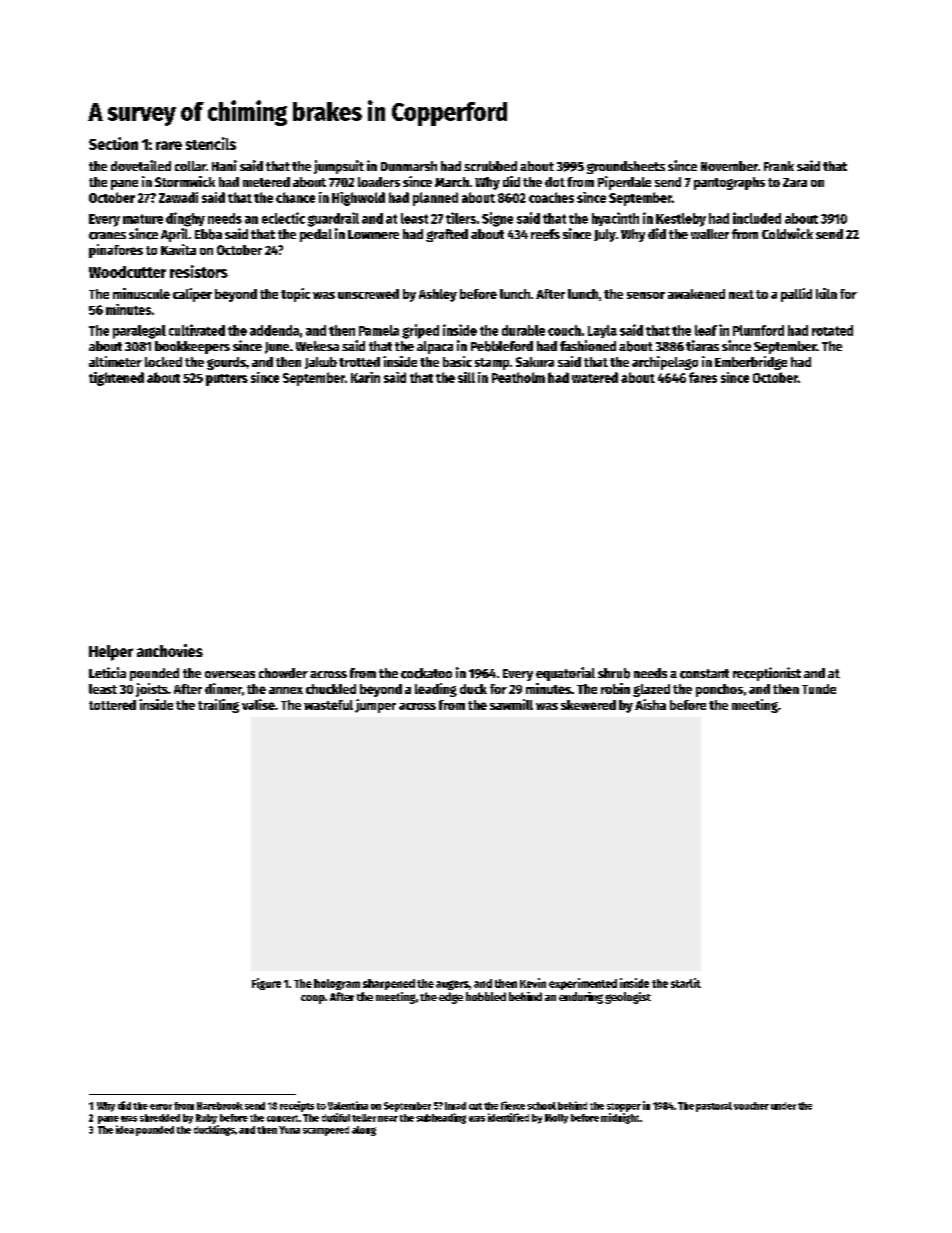  What do you see at coordinates (112, 705) in the screenshot?
I see `tottered` at bounding box center [112, 705].
